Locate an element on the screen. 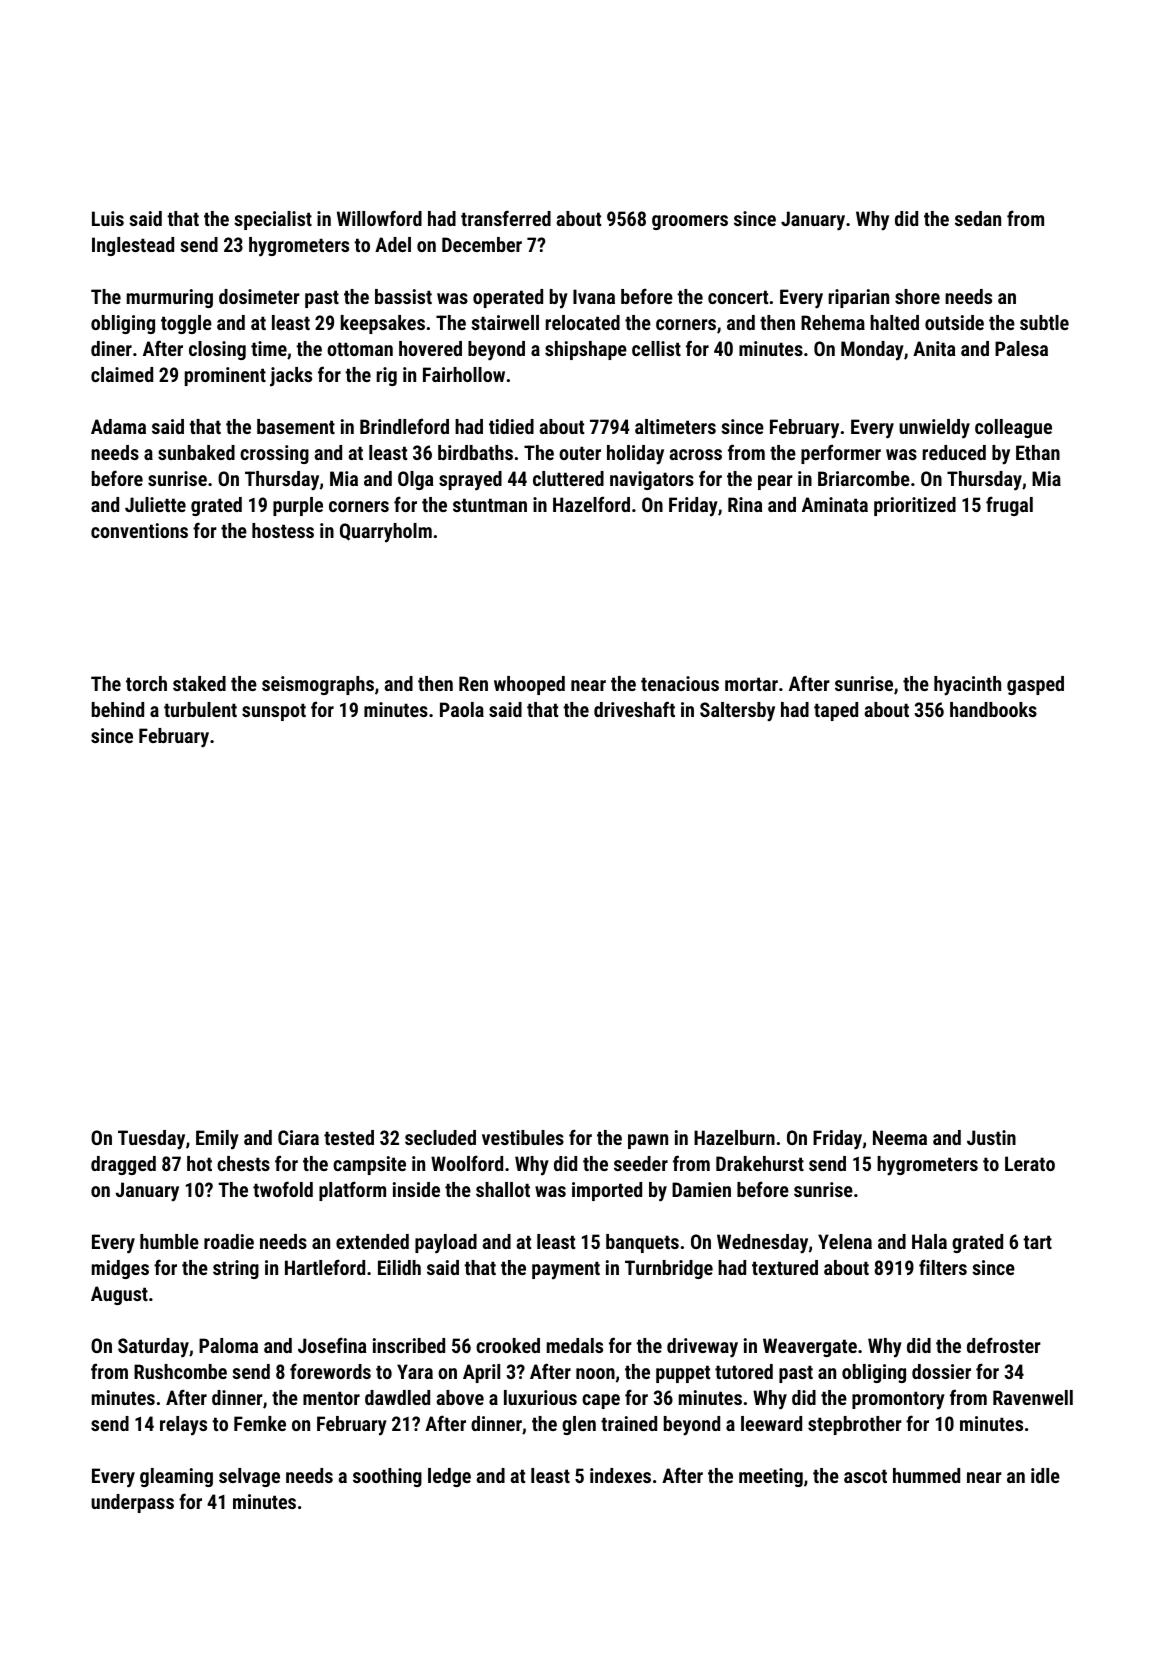  Aminata is located at coordinates (835, 504).
